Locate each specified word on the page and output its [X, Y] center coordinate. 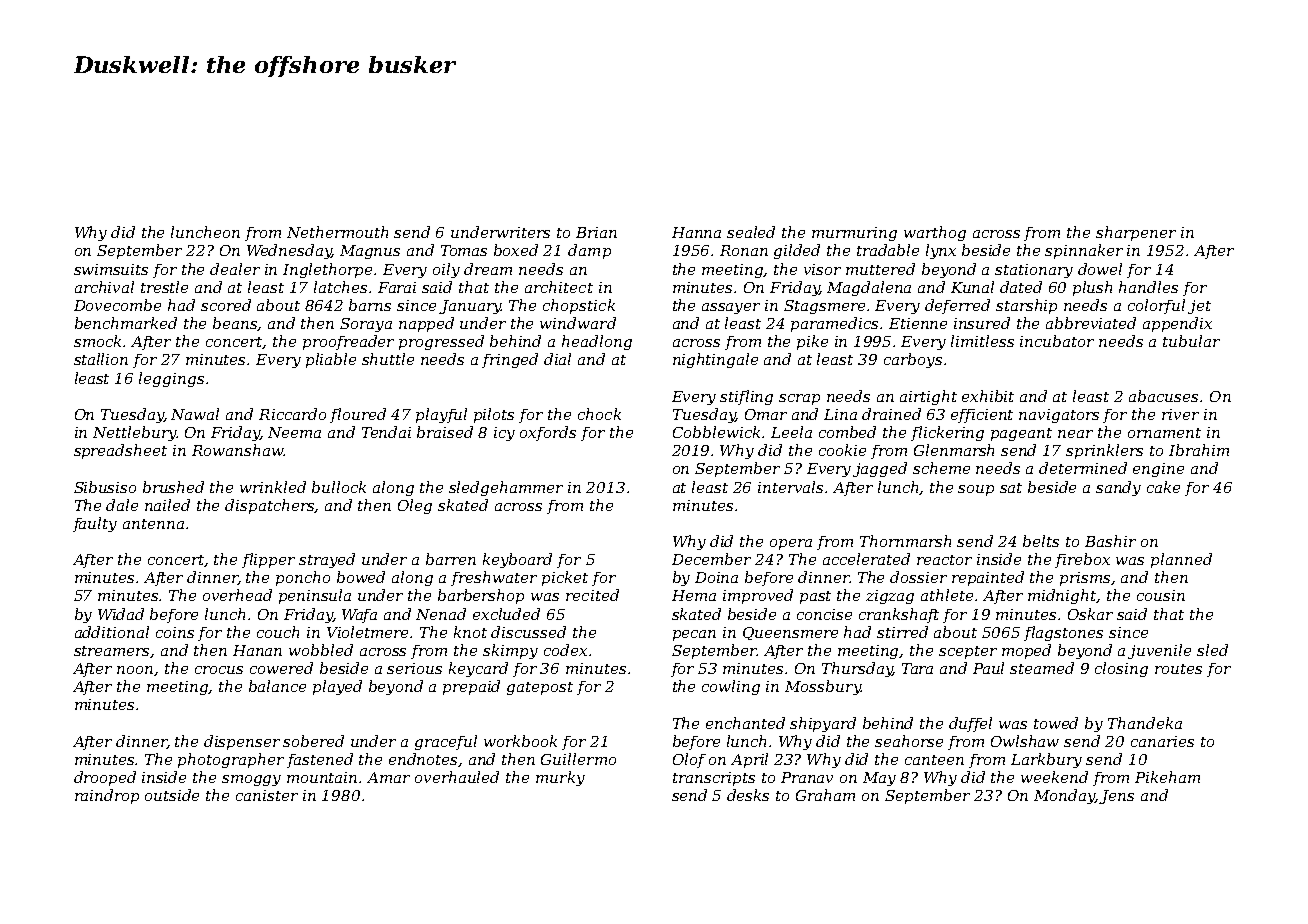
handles [1148, 287]
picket [565, 578]
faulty [95, 524]
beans [235, 324]
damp [589, 251]
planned [1181, 560]
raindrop [107, 796]
